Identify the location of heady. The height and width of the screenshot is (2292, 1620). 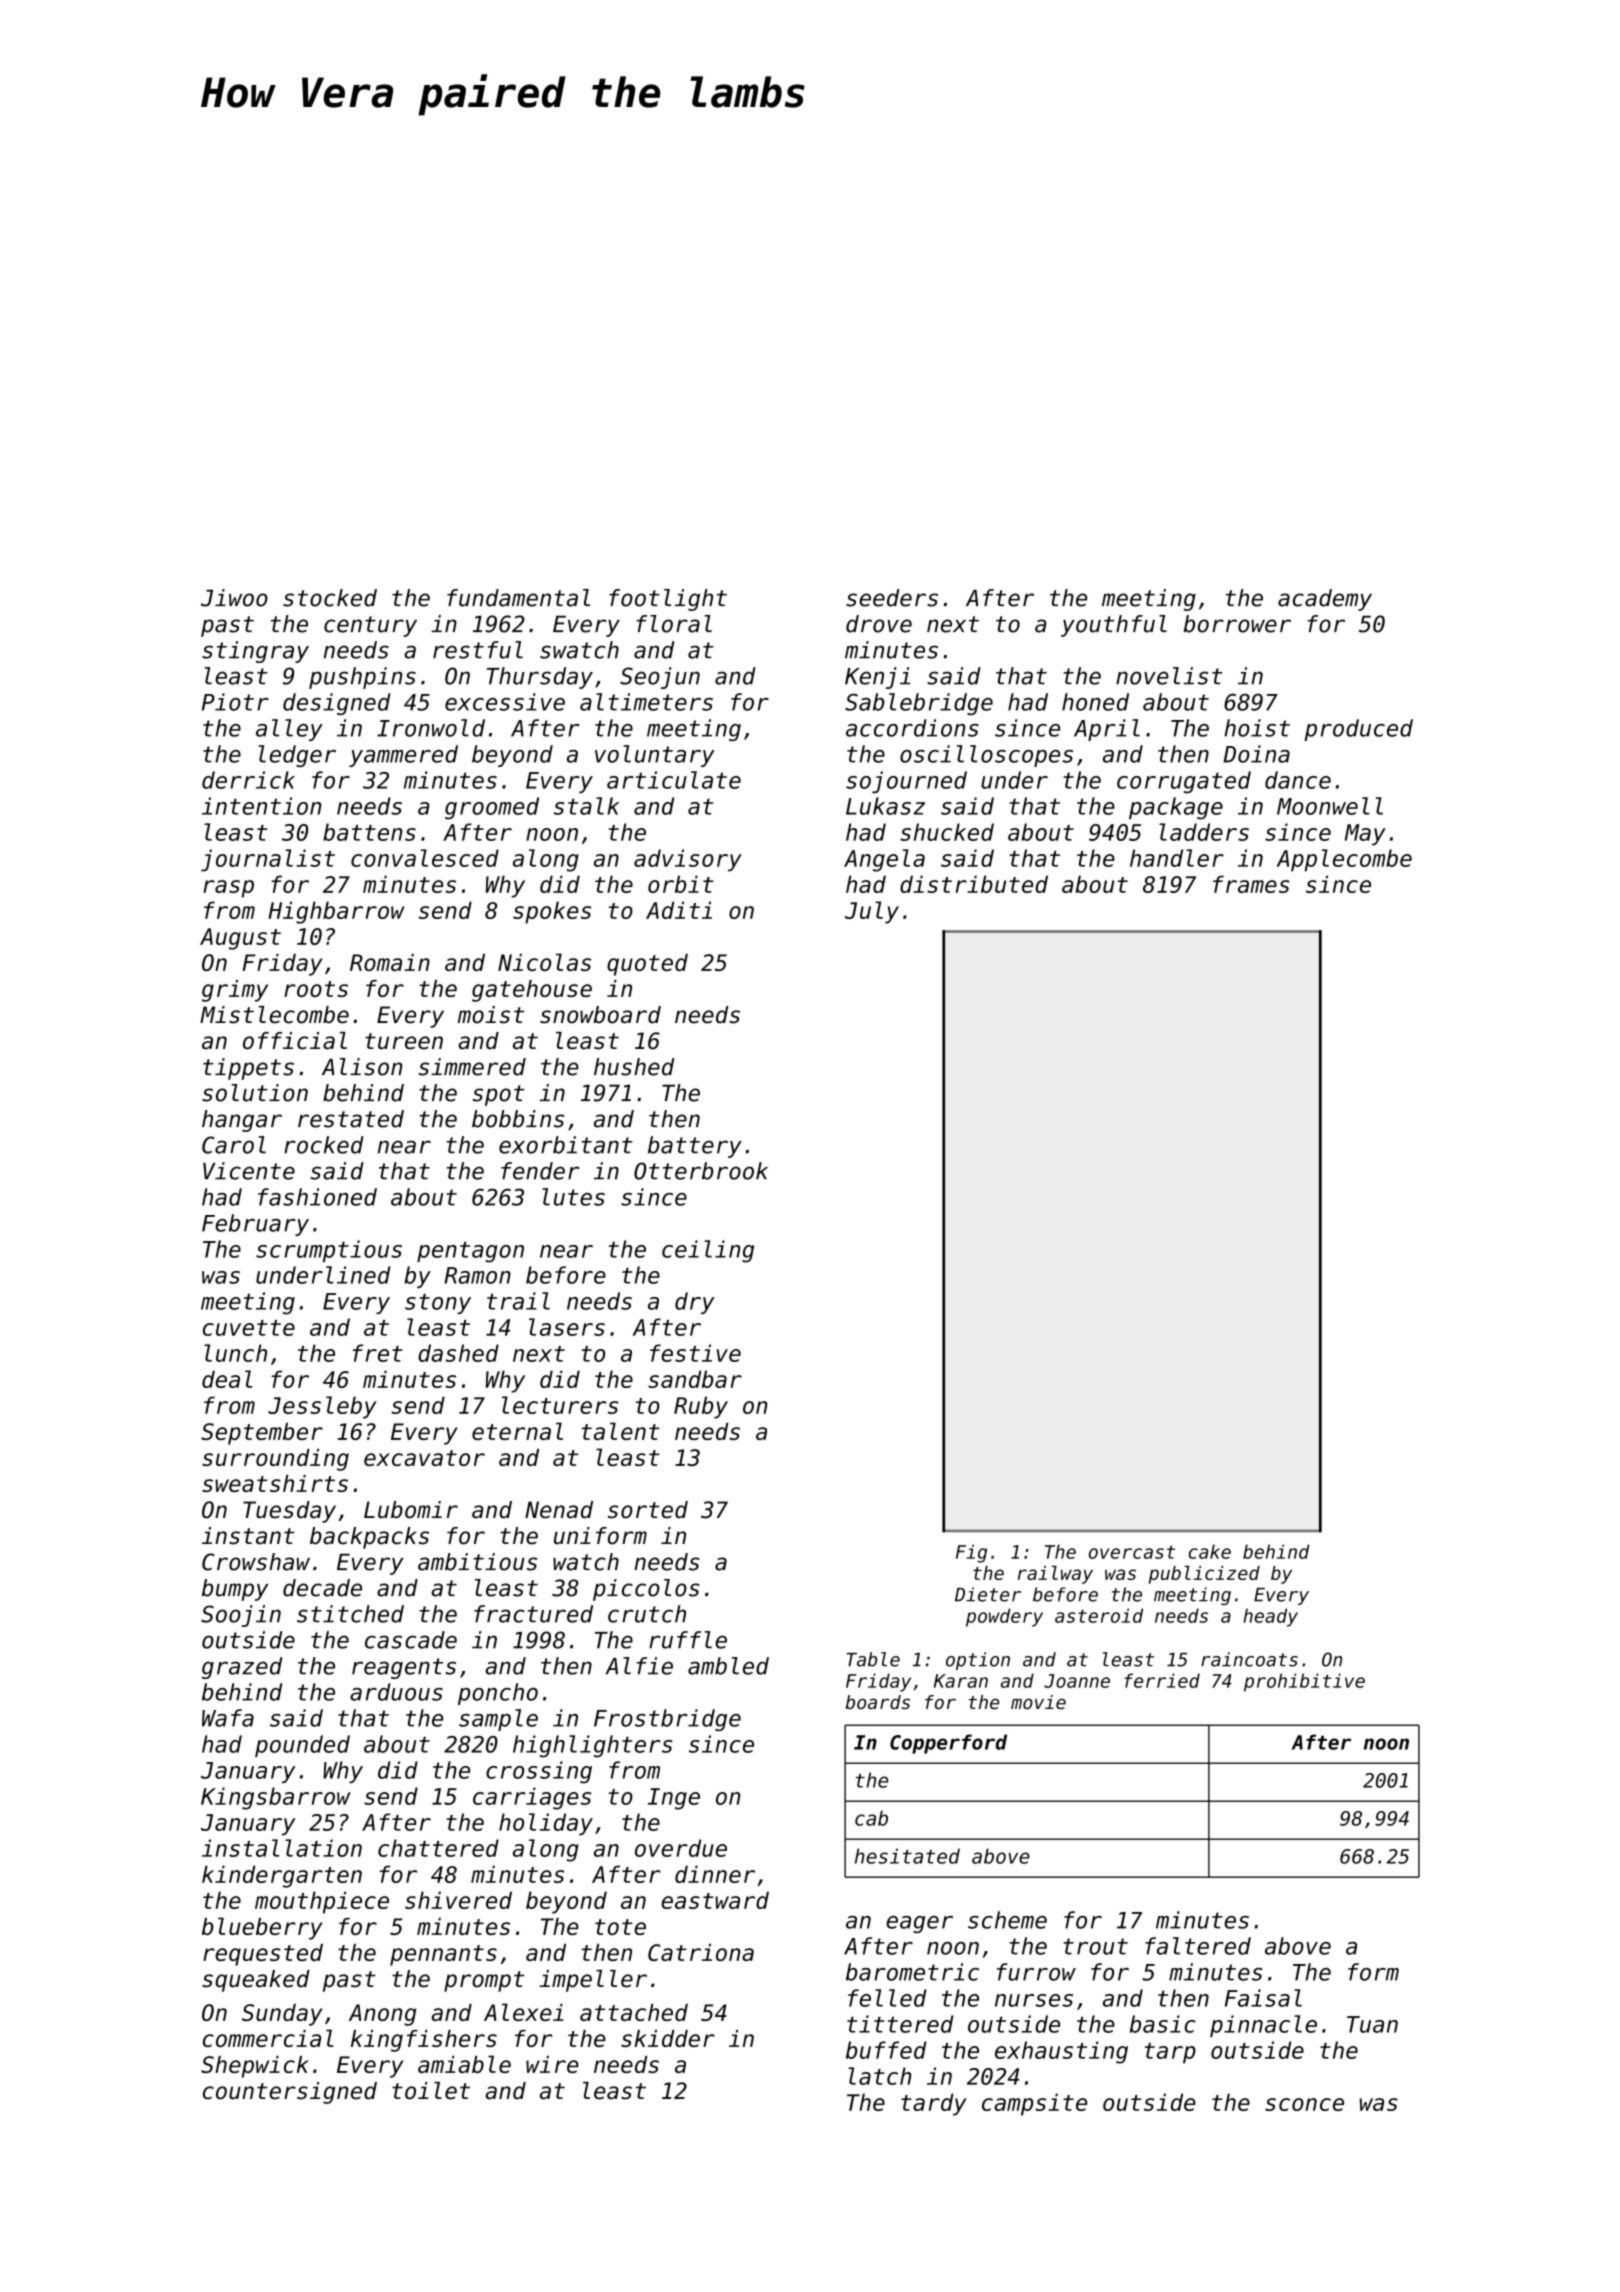
(1270, 1617).
